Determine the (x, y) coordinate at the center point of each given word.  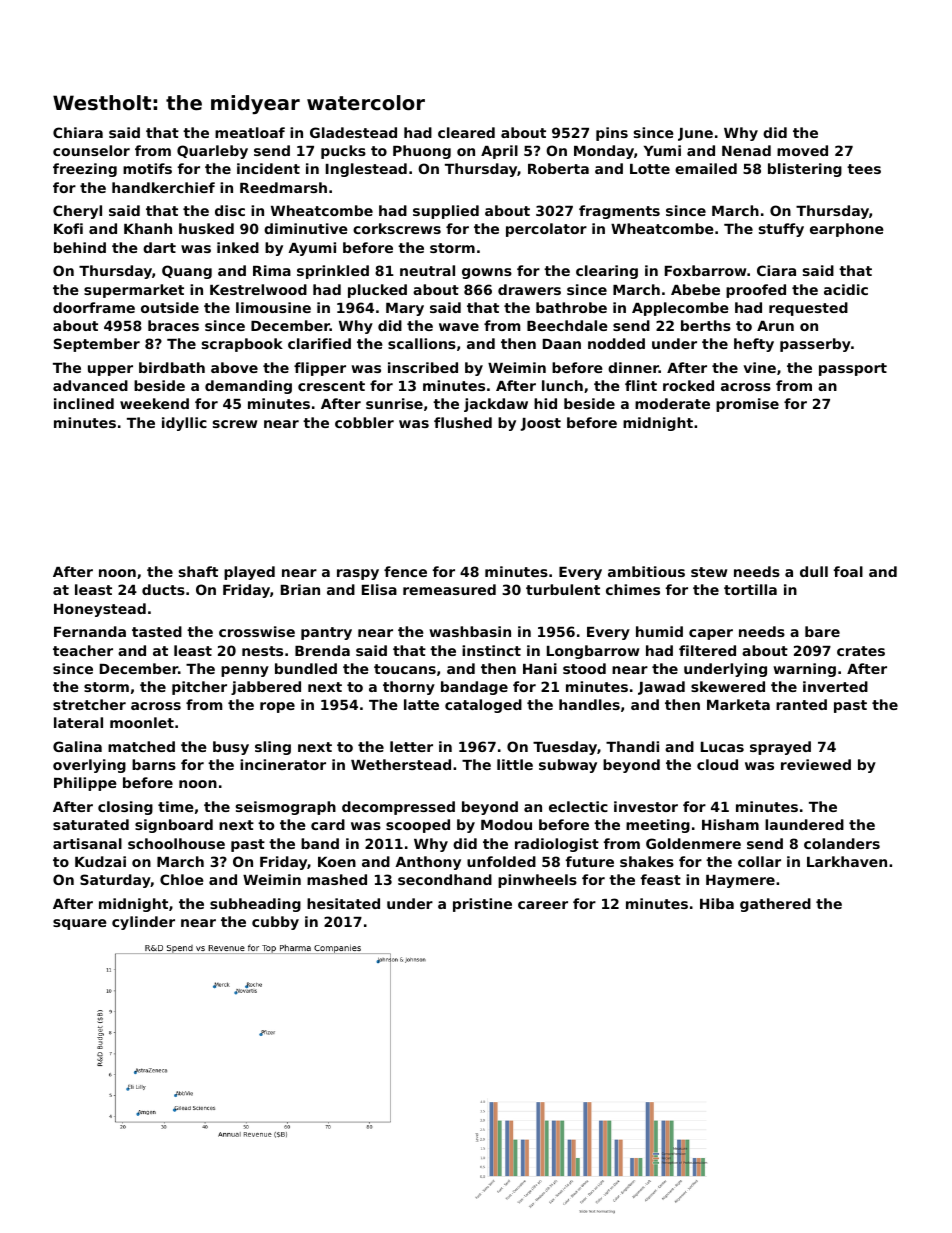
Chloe (182, 879)
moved (802, 150)
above (234, 367)
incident (268, 168)
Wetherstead (401, 764)
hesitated (343, 903)
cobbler (364, 422)
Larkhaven (847, 861)
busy (231, 748)
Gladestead (353, 132)
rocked (688, 385)
